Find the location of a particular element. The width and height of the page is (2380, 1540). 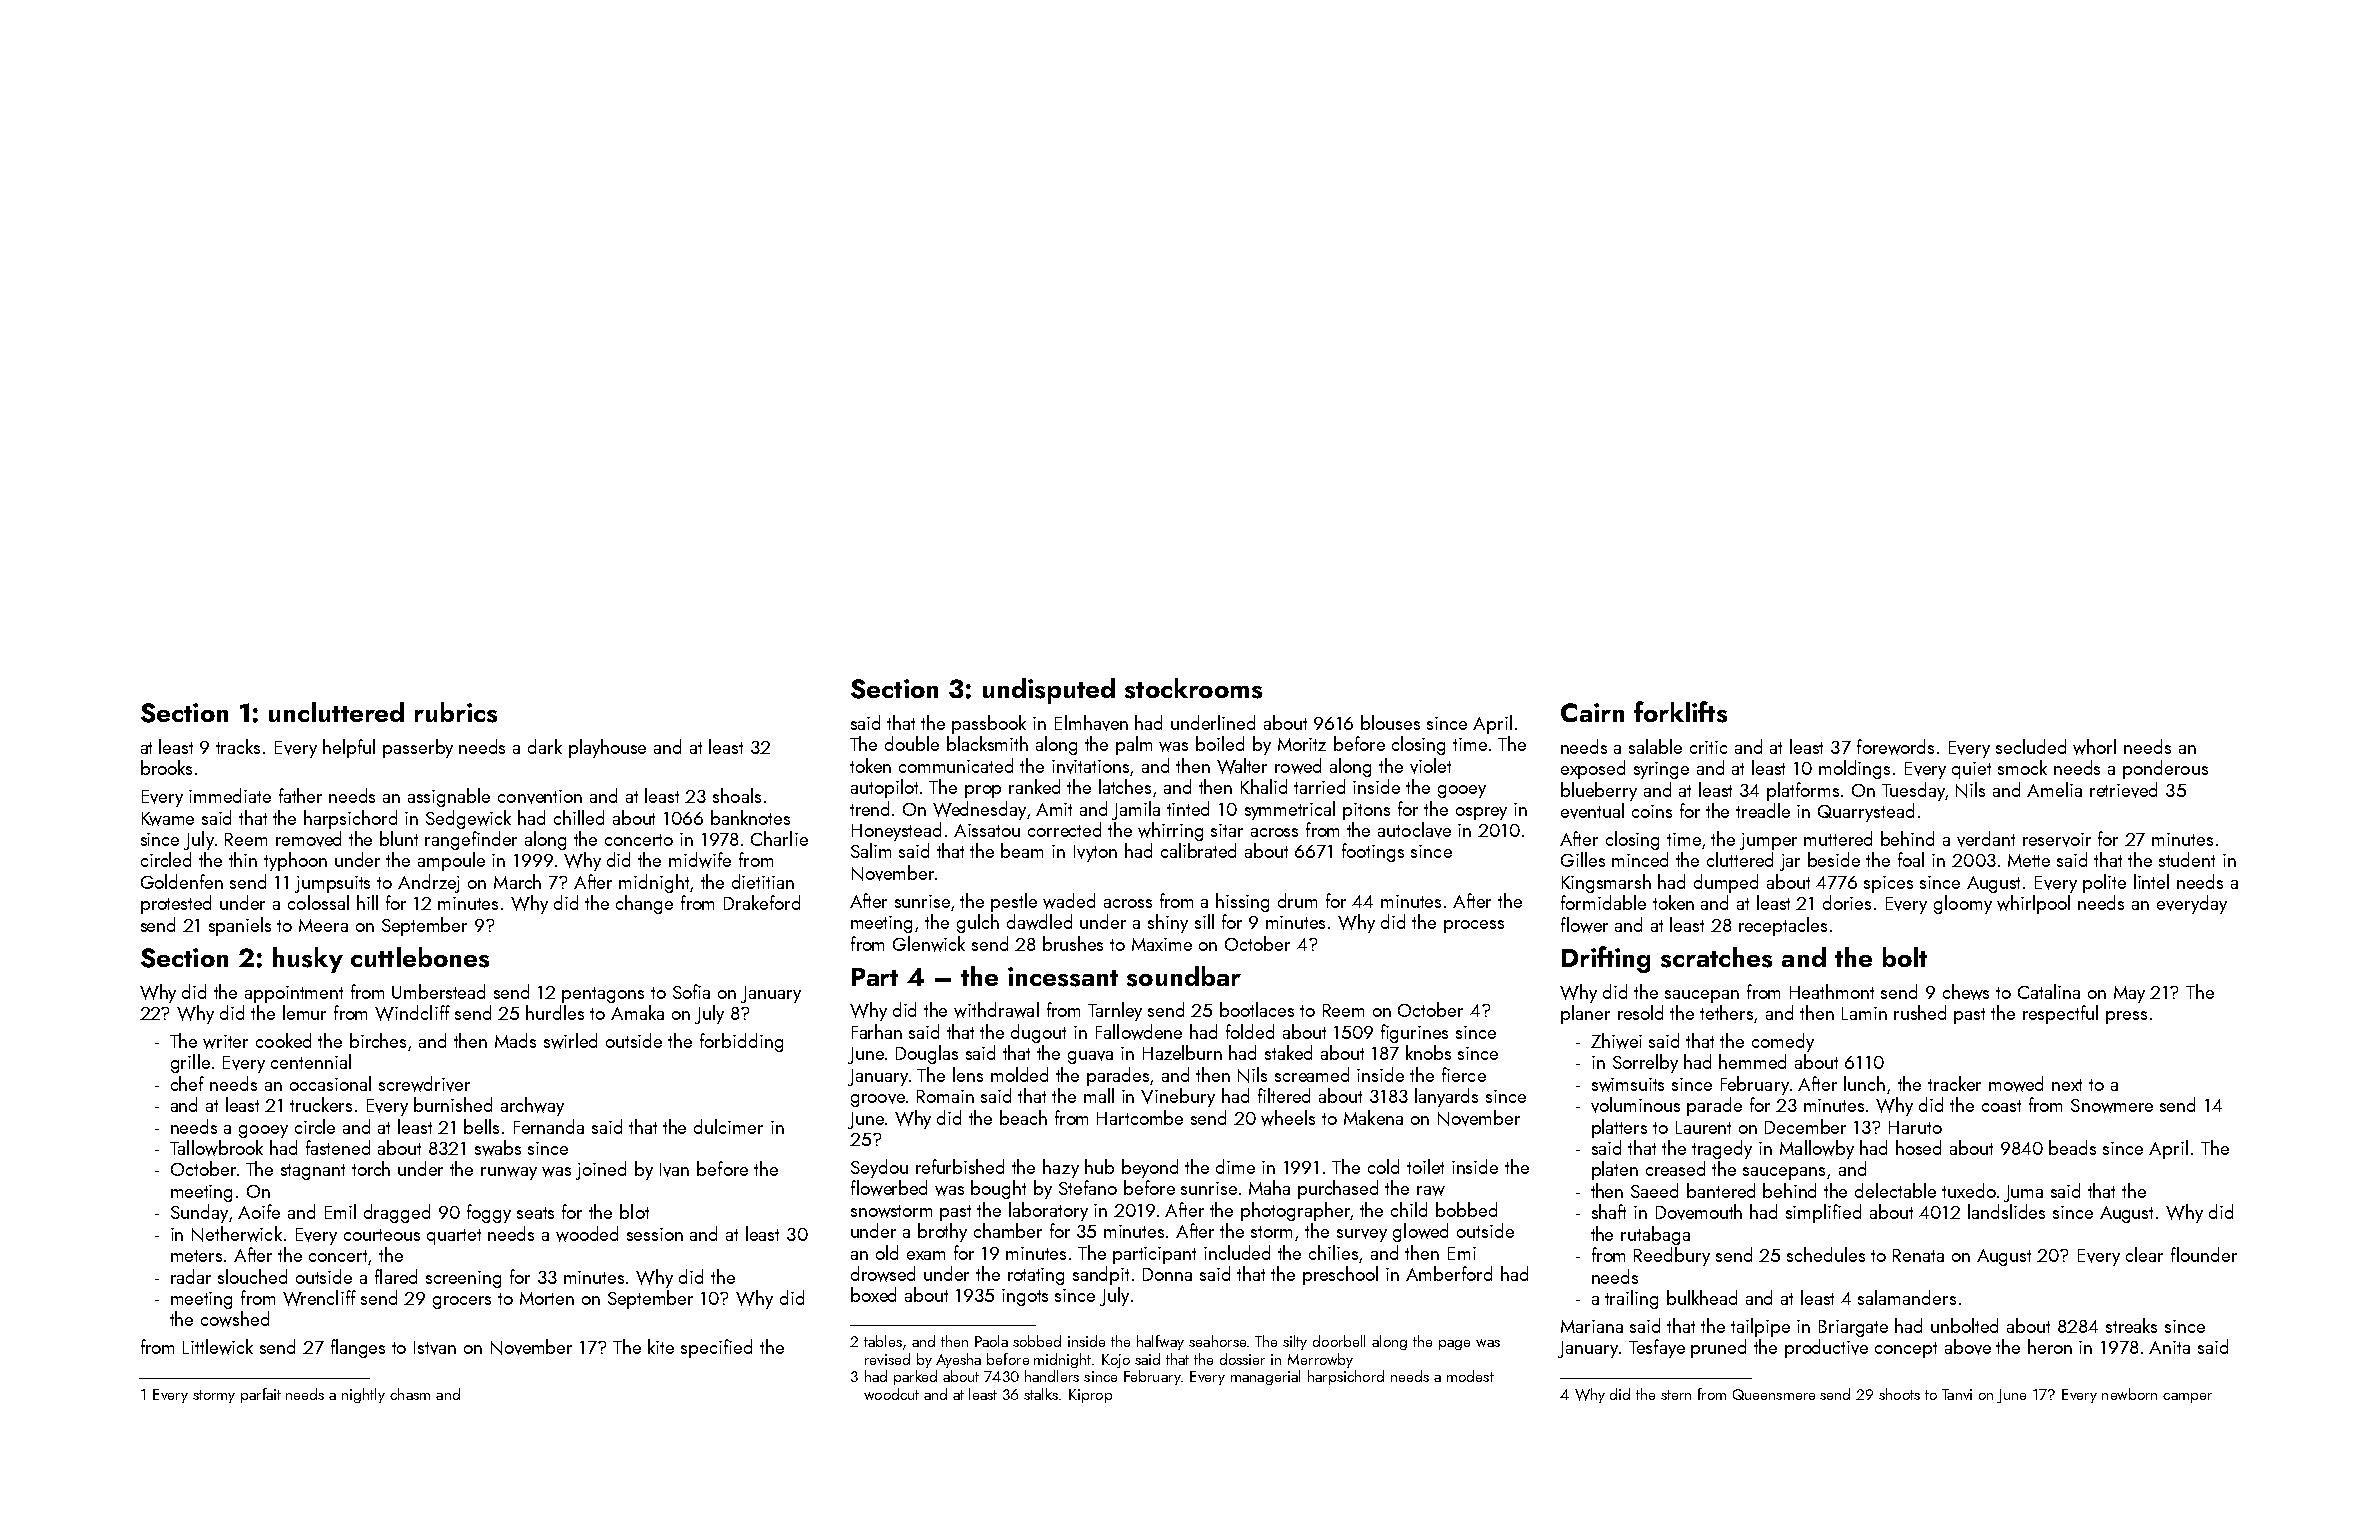

press is located at coordinates (2126, 1017).
